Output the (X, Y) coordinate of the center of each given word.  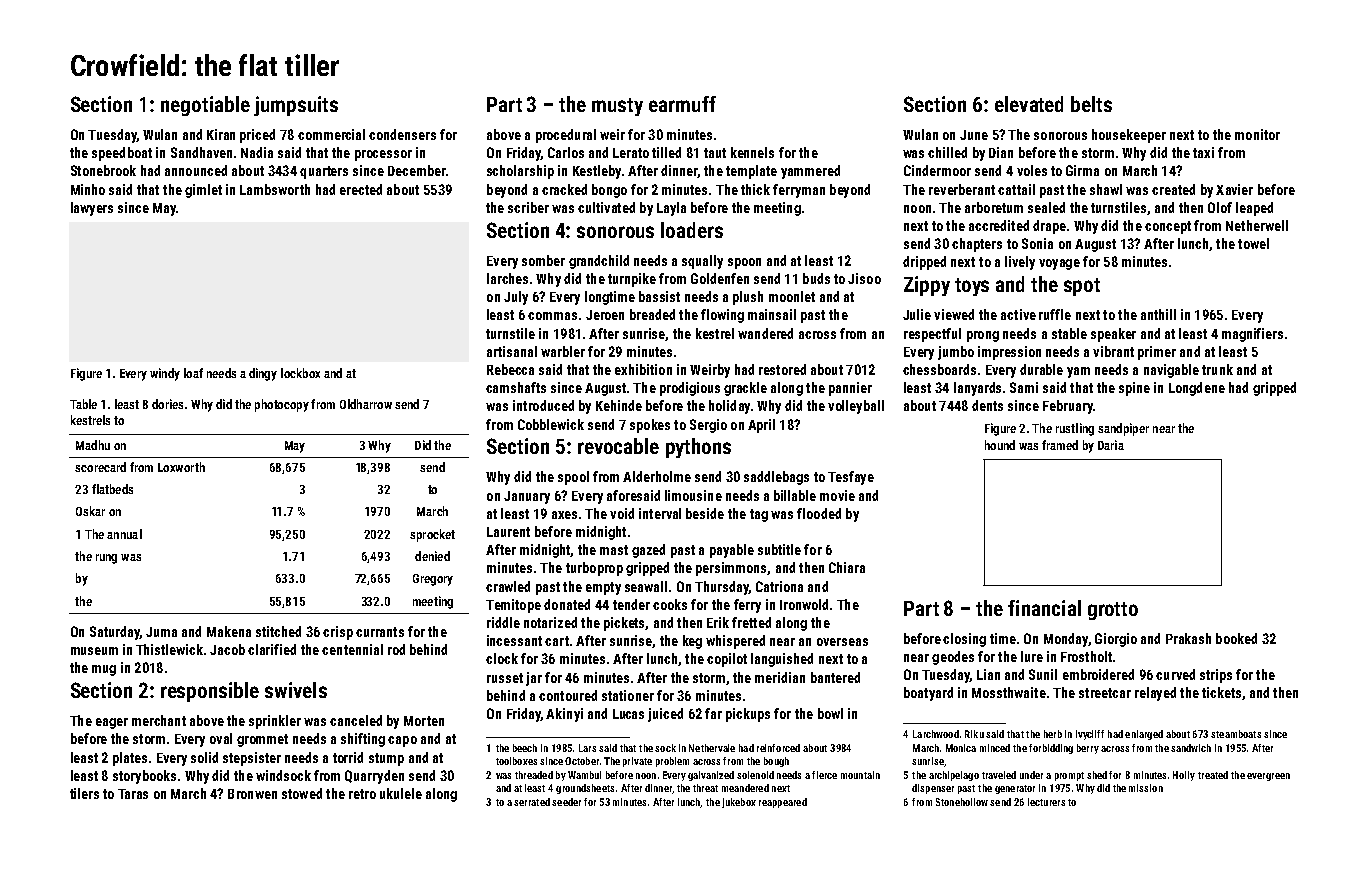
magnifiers (1252, 335)
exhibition (643, 369)
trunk (1217, 369)
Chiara (847, 567)
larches (507, 278)
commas (552, 316)
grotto (1113, 611)
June (974, 135)
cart (557, 641)
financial (1044, 608)
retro (362, 794)
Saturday (115, 633)
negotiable (205, 106)
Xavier (1234, 189)
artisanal (512, 351)
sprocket (432, 535)
